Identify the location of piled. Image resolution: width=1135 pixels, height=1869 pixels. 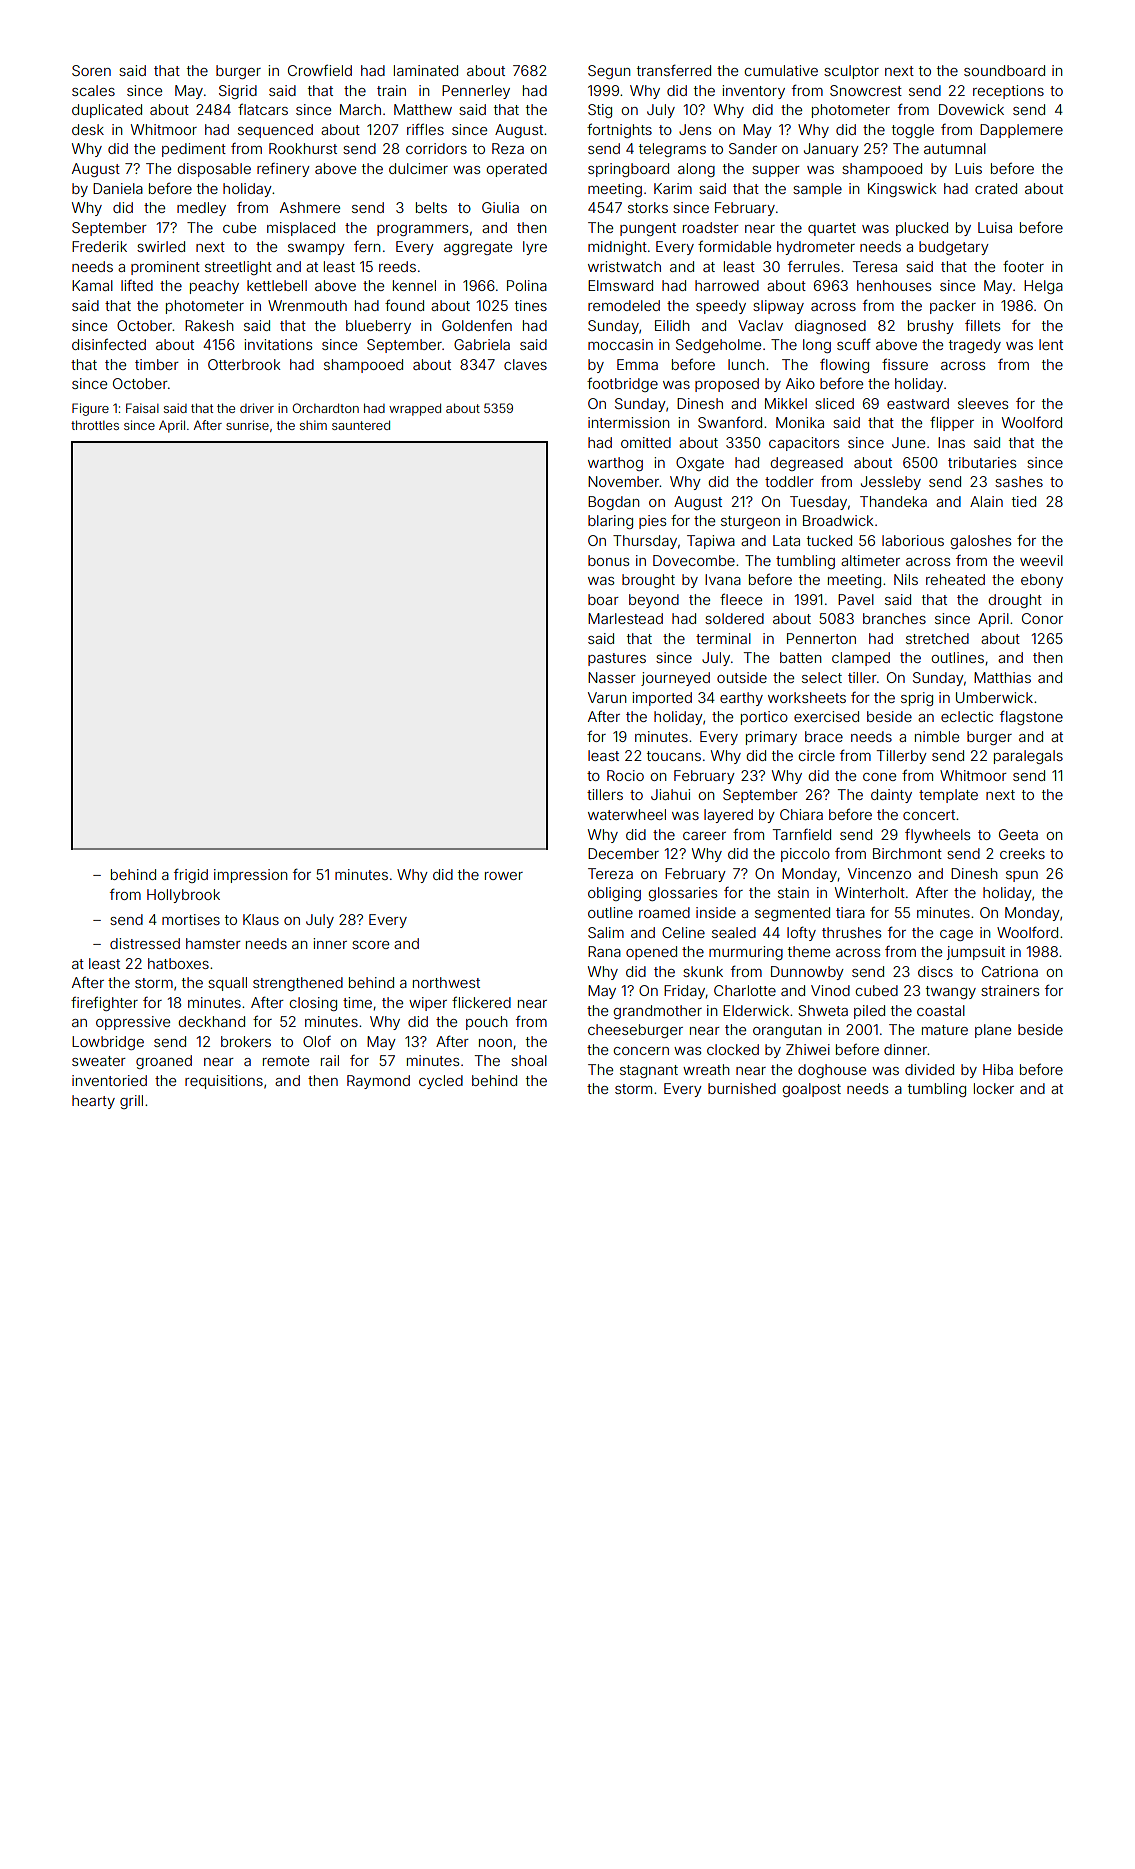
(869, 1012).
